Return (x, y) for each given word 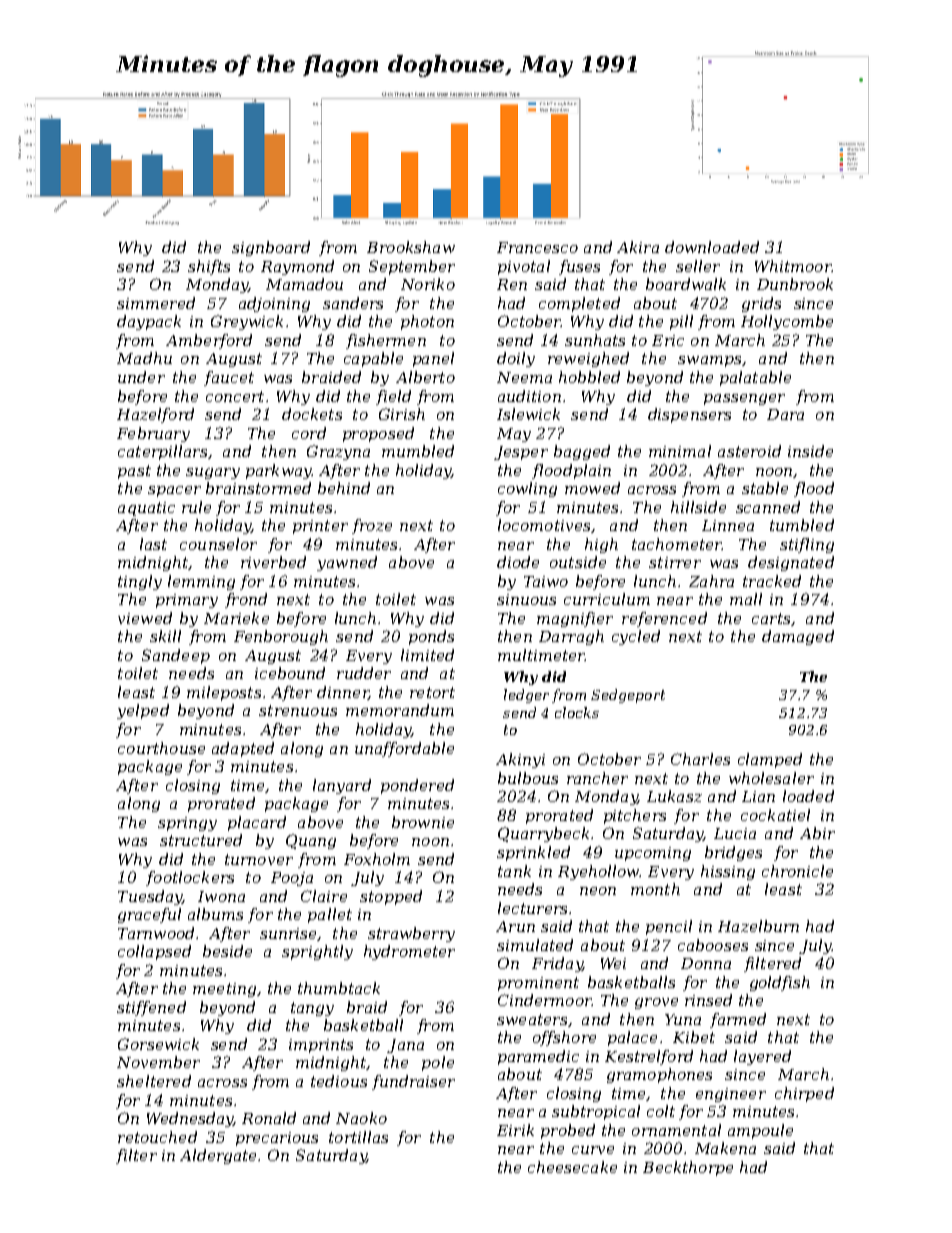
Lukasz (674, 796)
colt (661, 1111)
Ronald (269, 1118)
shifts (209, 267)
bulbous (528, 778)
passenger (744, 399)
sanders (353, 303)
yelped (143, 711)
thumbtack (339, 988)
